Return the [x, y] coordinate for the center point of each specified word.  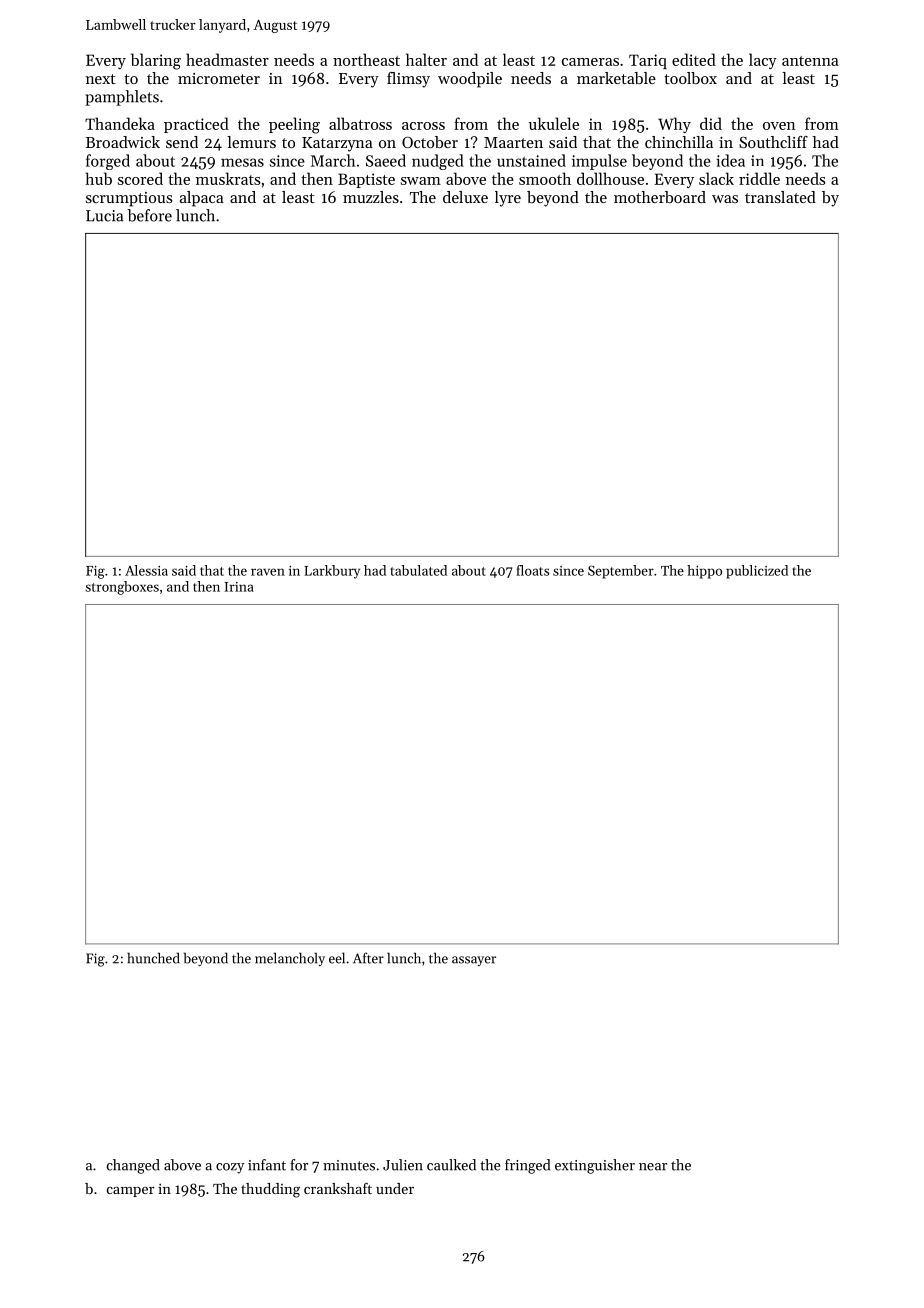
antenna [810, 61]
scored [140, 178]
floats [532, 570]
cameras [590, 62]
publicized [757, 572]
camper [130, 1192]
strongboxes [122, 588]
